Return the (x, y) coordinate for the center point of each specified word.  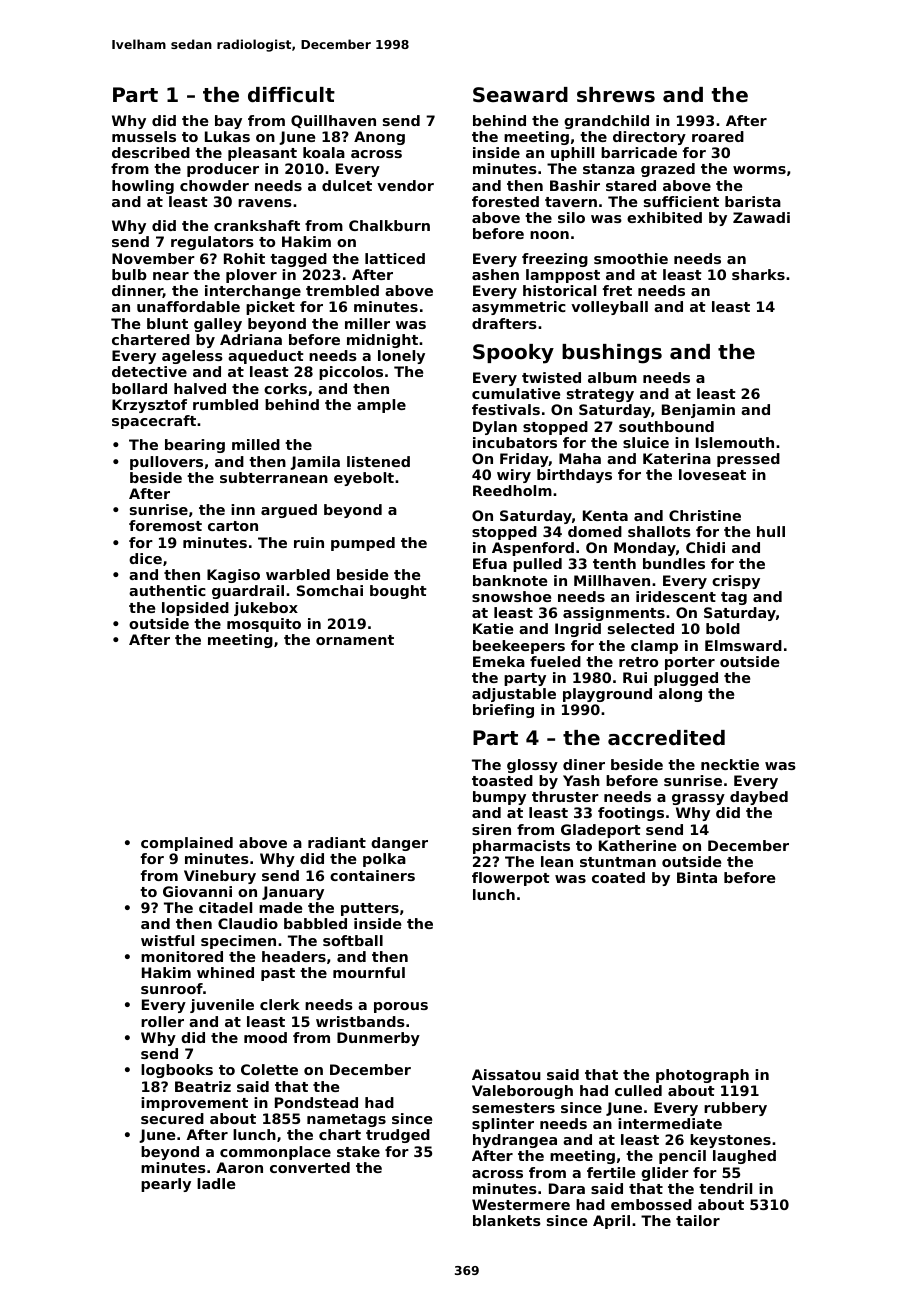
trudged (398, 1136)
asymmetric (519, 308)
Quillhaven (333, 121)
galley (218, 325)
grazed (668, 170)
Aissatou (506, 1074)
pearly (166, 1185)
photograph (702, 1076)
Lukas (227, 136)
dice (145, 558)
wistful (167, 940)
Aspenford (533, 549)
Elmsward (743, 645)
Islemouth (735, 442)
